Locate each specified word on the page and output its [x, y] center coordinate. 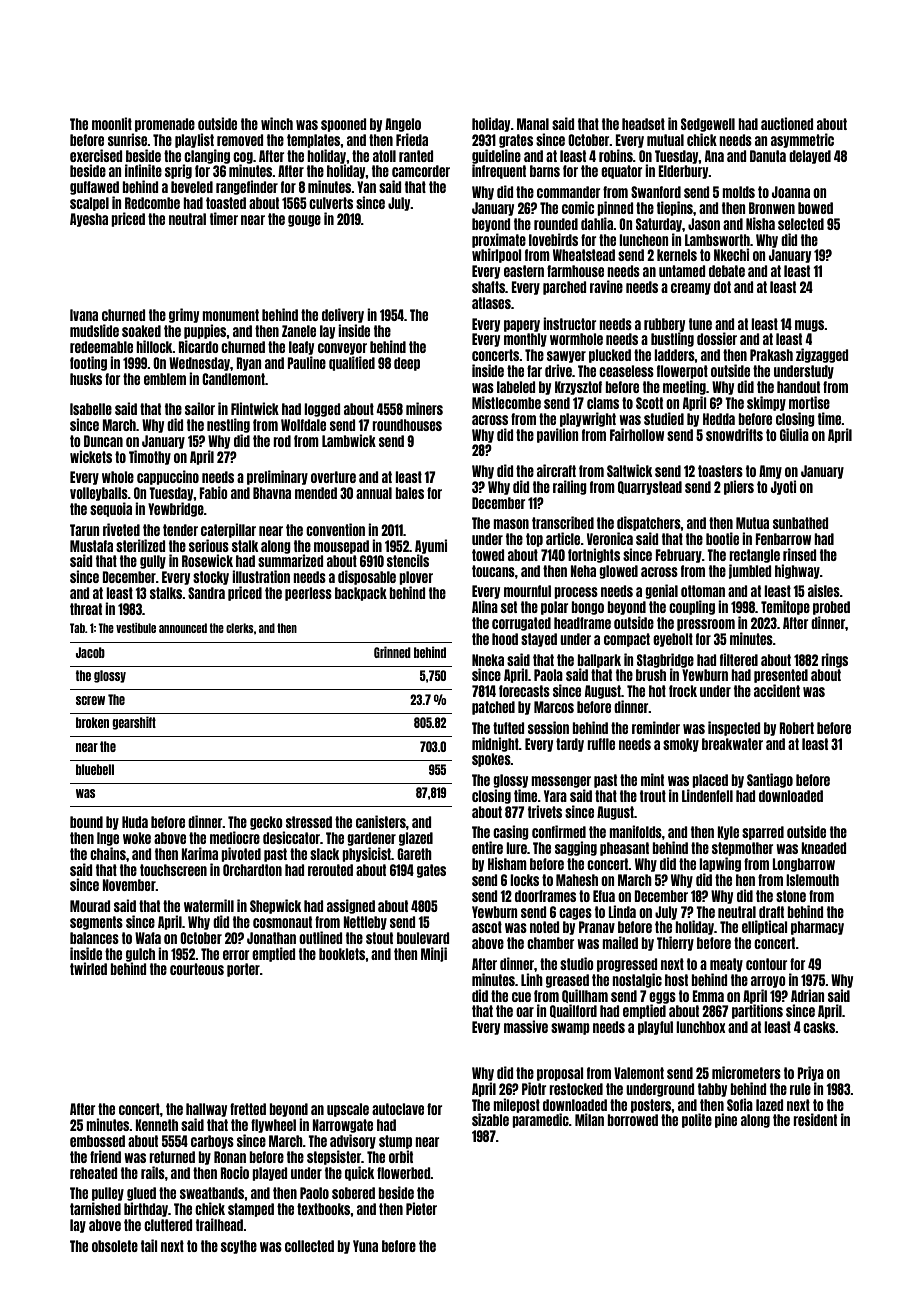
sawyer [566, 357]
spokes [491, 760]
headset [643, 124]
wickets [91, 456]
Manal [533, 124]
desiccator [291, 837]
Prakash [771, 355]
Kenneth [156, 1125]
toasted [226, 203]
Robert [796, 728]
